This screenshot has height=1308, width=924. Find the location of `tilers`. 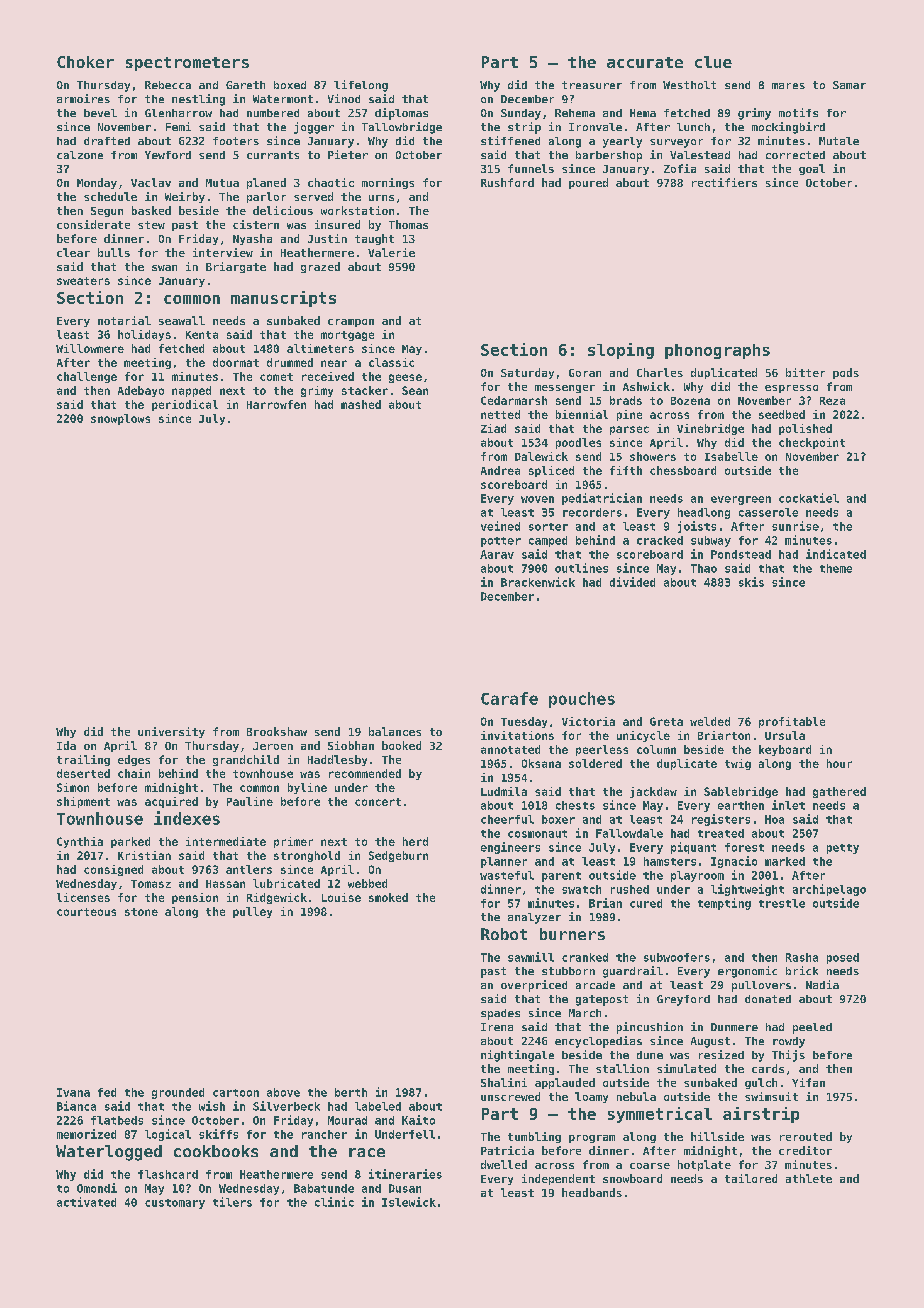

tilers is located at coordinates (232, 1202).
